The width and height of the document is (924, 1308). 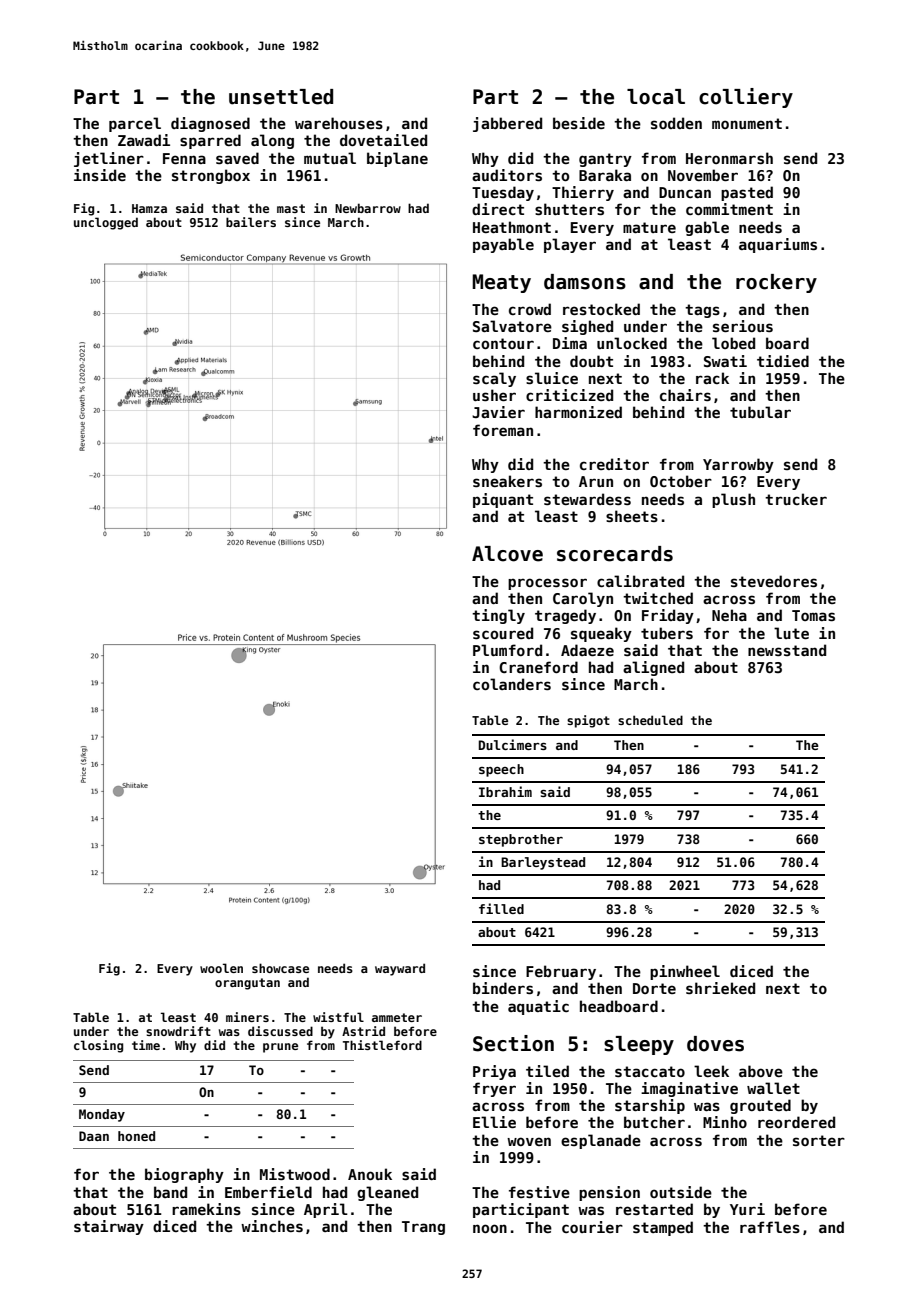 What do you see at coordinates (650, 720) in the document?
I see `scheduled` at bounding box center [650, 720].
